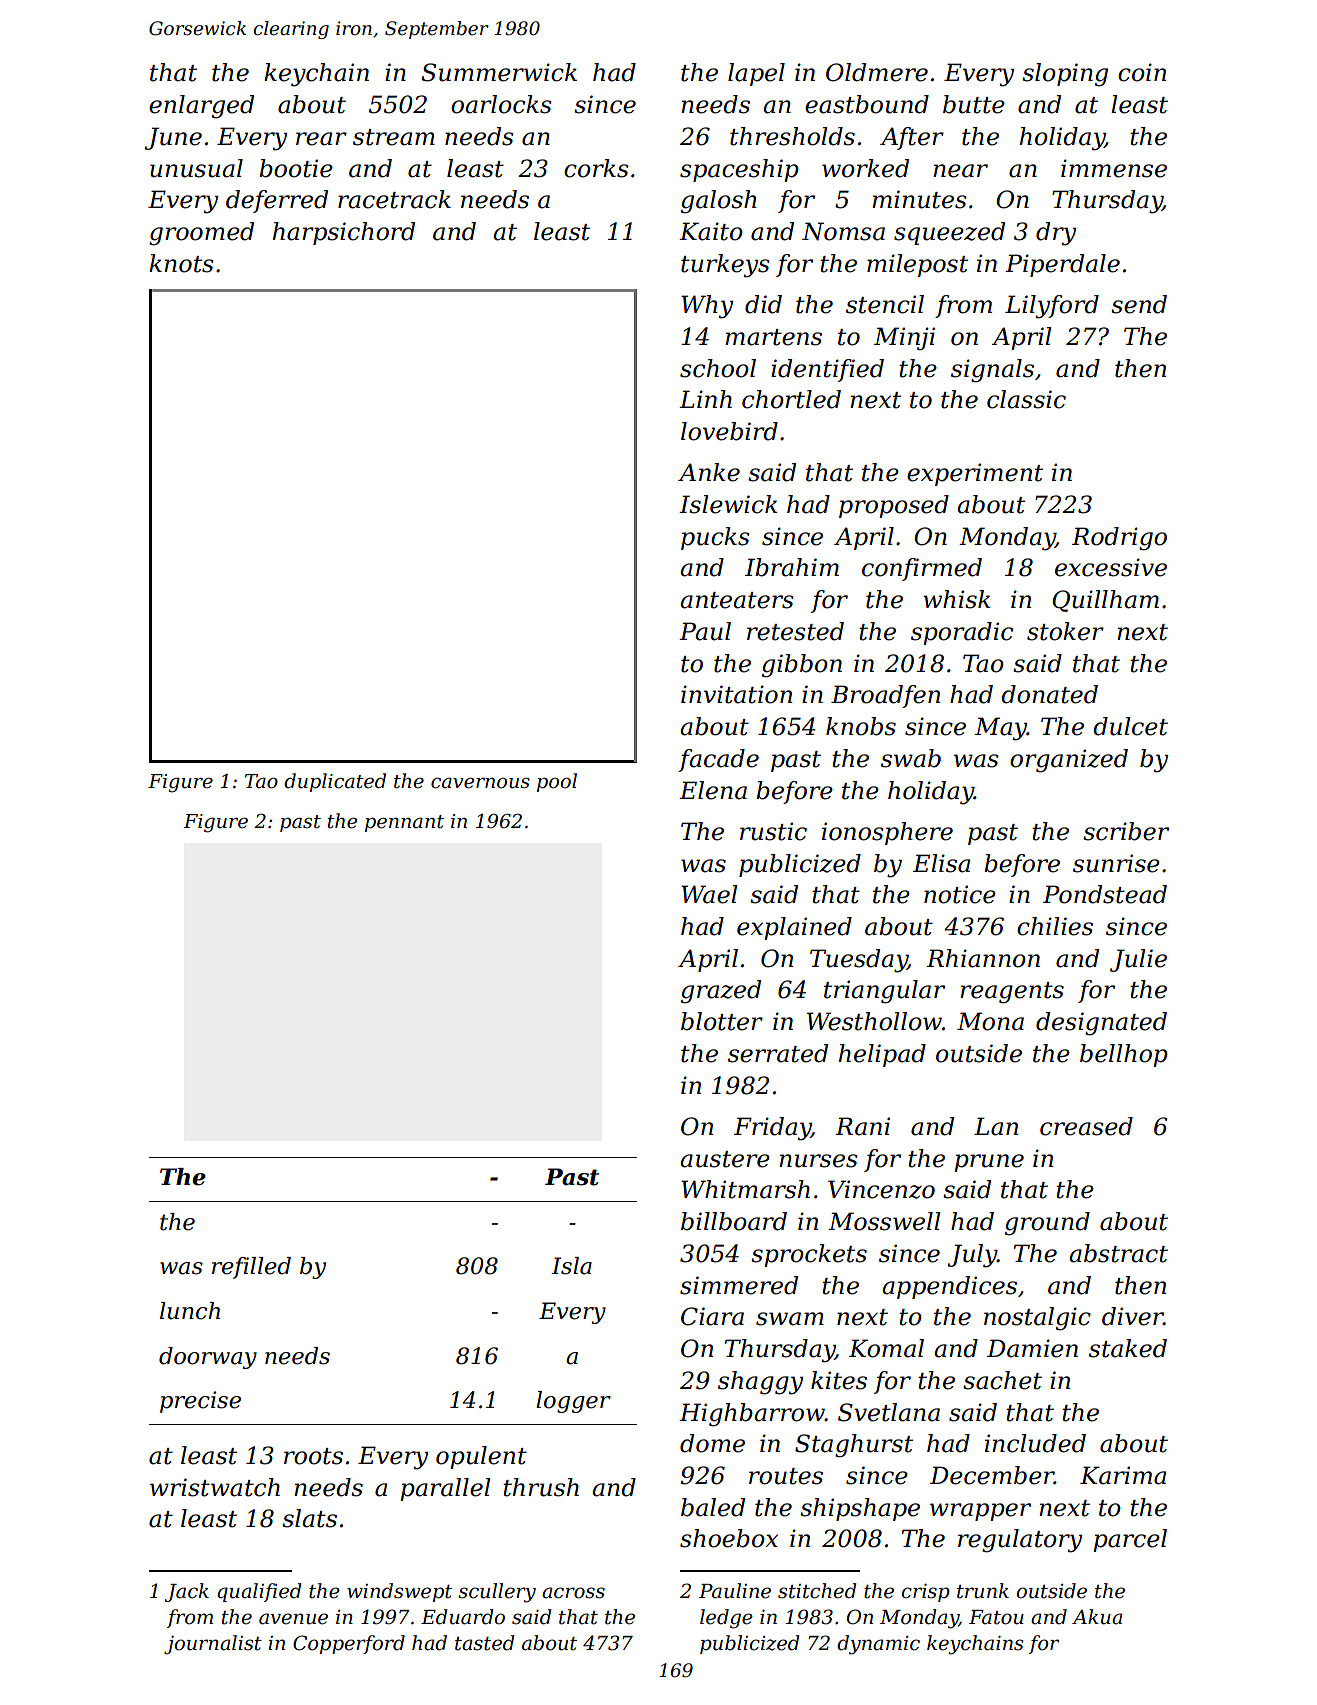  I want to click on milepost, so click(917, 265).
